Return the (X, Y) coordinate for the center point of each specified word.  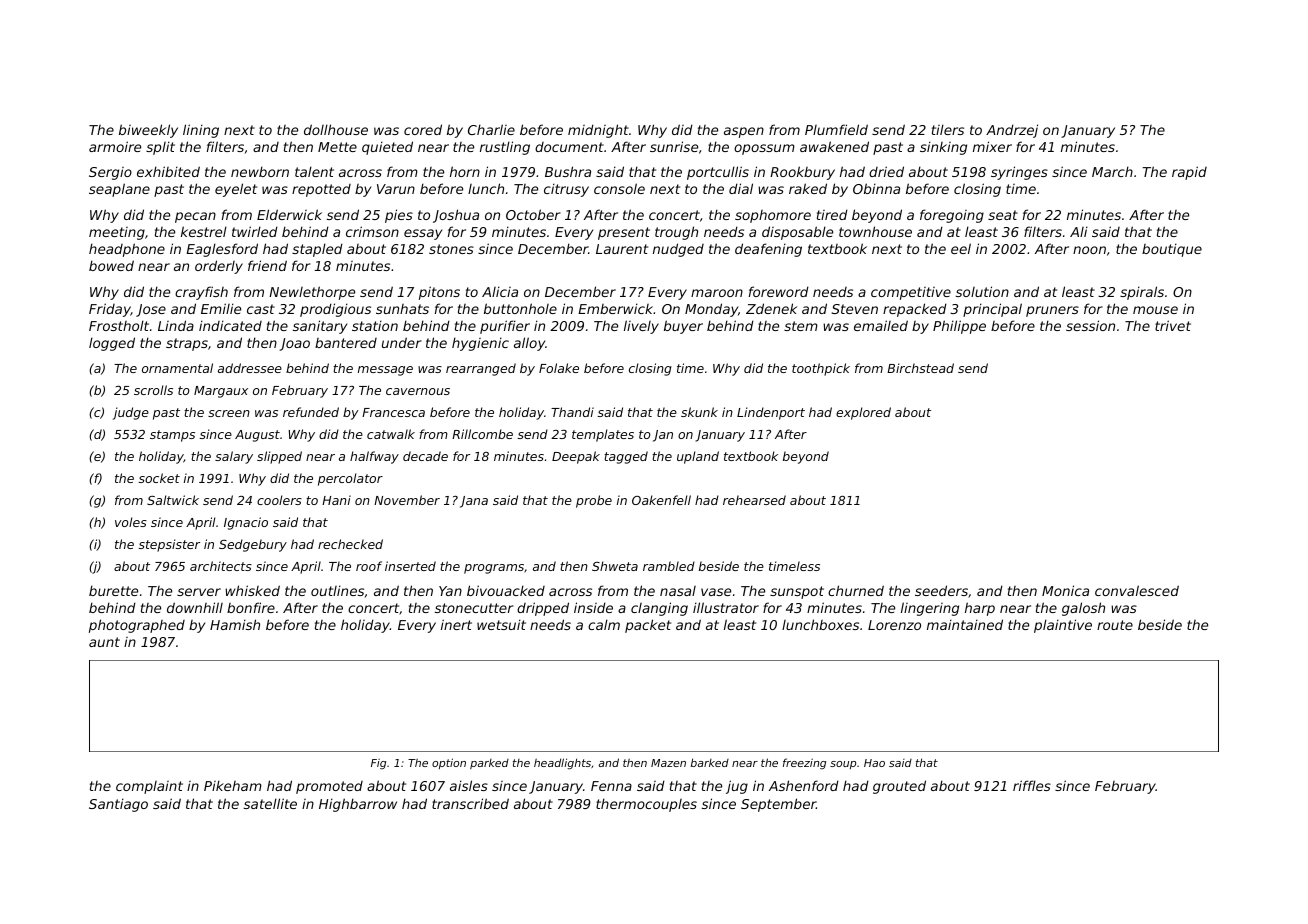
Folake (559, 368)
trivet (1173, 325)
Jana (474, 502)
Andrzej (1012, 131)
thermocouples (646, 805)
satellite (270, 803)
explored (863, 413)
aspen (744, 132)
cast (261, 309)
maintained (965, 624)
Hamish (235, 624)
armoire (115, 146)
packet (648, 626)
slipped (279, 457)
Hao (874, 763)
